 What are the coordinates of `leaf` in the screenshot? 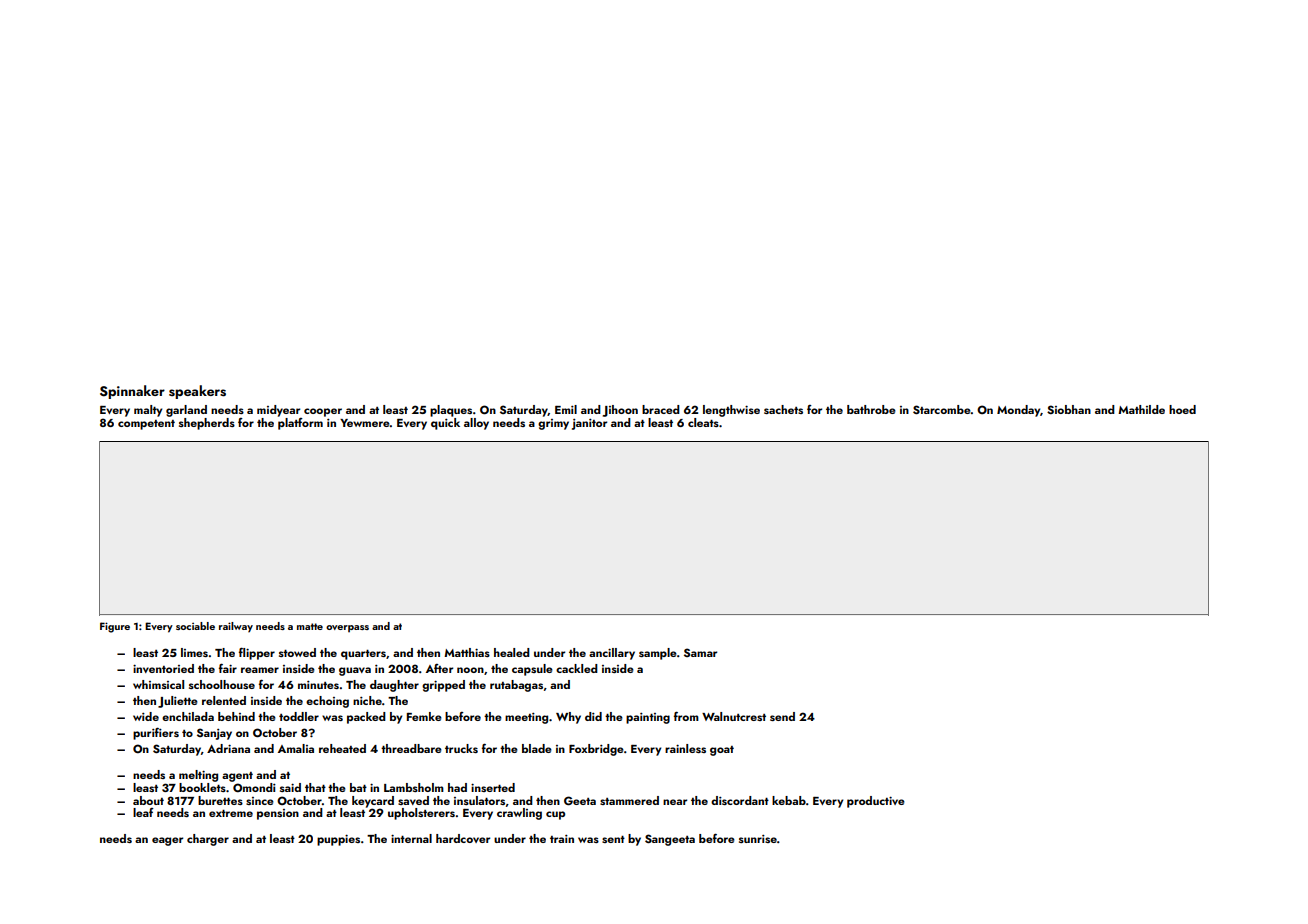 It's located at (143, 812).
